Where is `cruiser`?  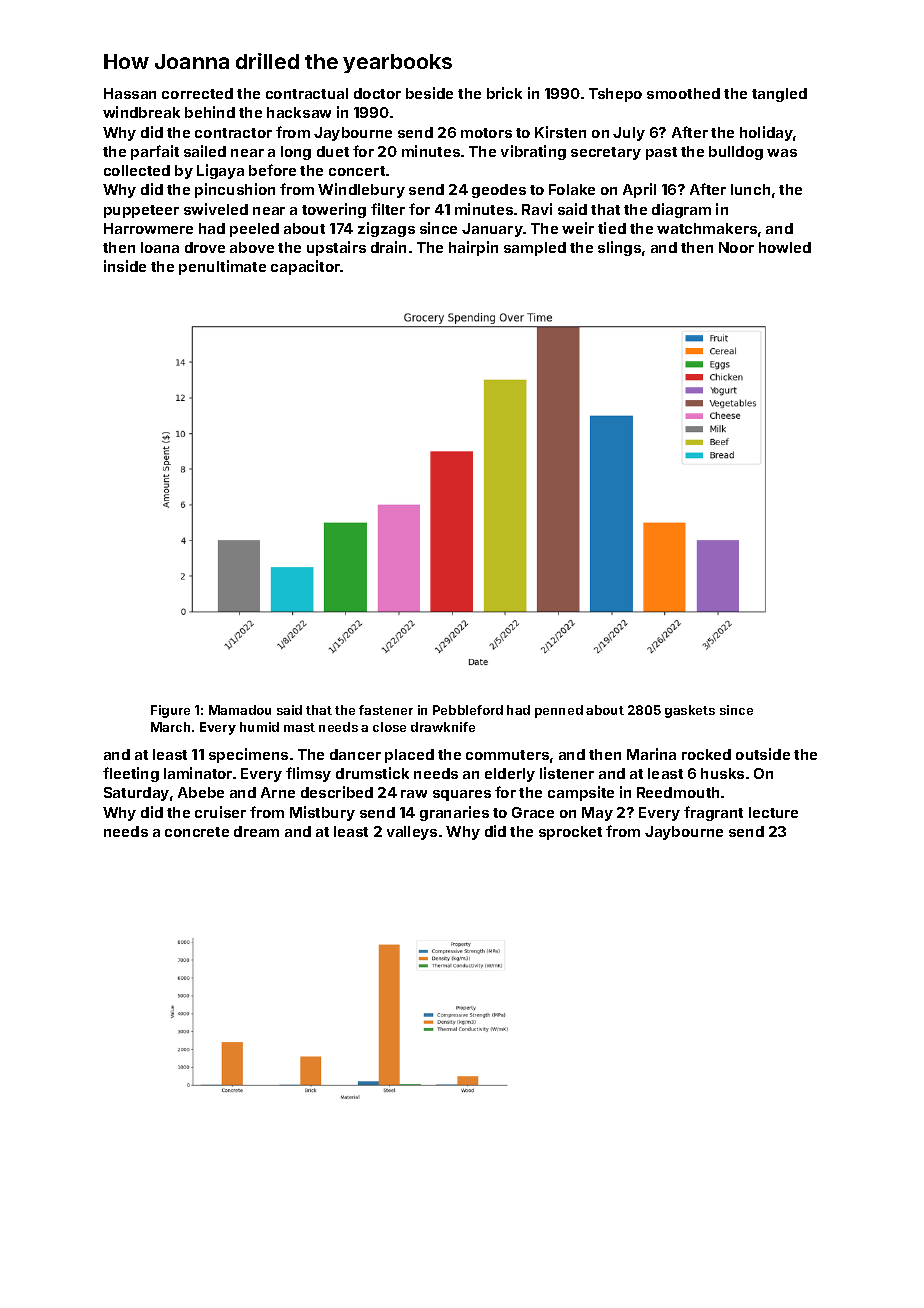 cruiser is located at coordinates (220, 812).
